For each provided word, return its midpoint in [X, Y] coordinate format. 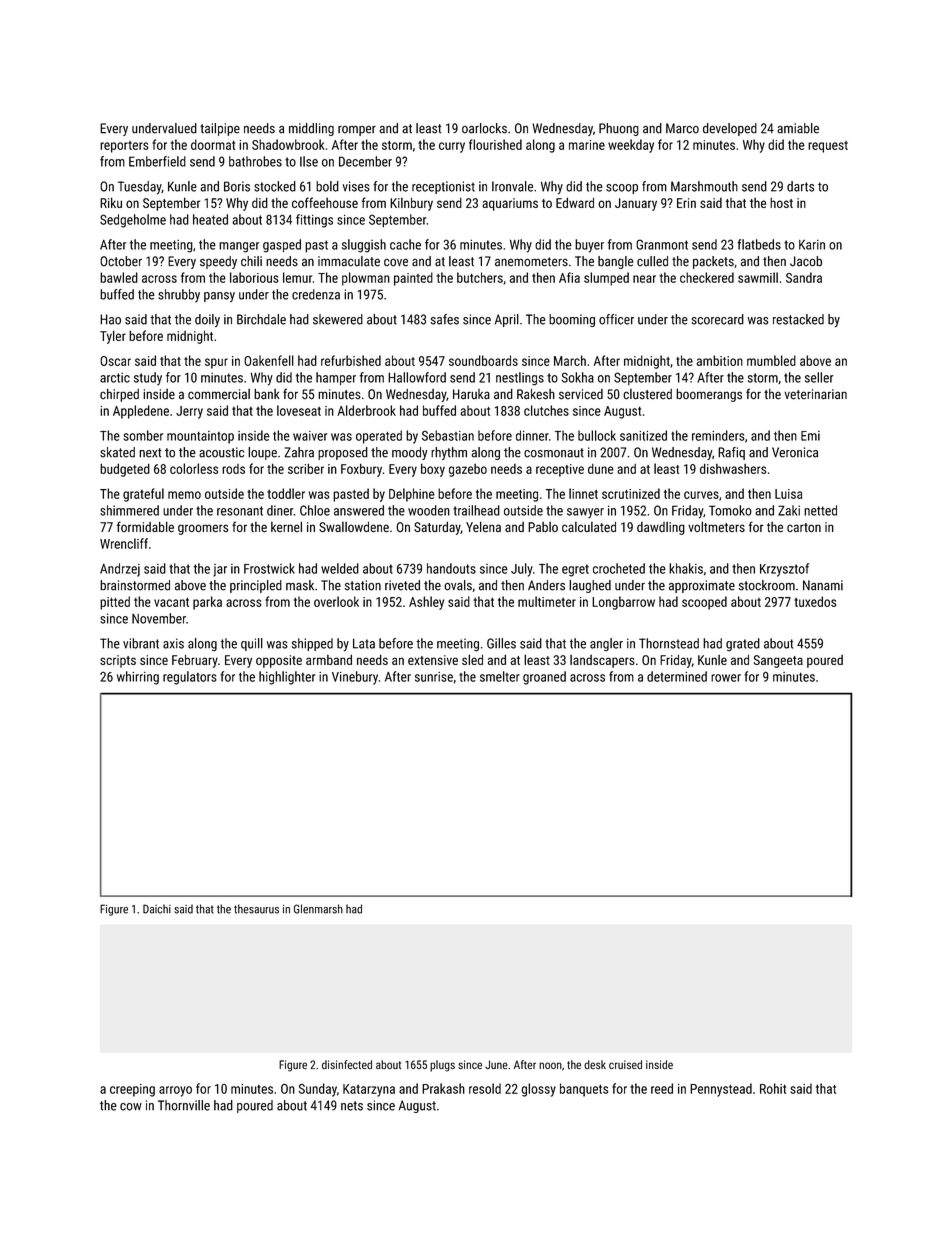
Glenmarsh [318, 909]
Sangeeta [778, 661]
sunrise [434, 677]
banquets [584, 1090]
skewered [338, 319]
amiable [798, 128]
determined [677, 676]
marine [587, 145]
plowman [366, 279]
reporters [124, 147]
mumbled [771, 360]
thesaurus [256, 909]
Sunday [318, 1090]
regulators [190, 678]
